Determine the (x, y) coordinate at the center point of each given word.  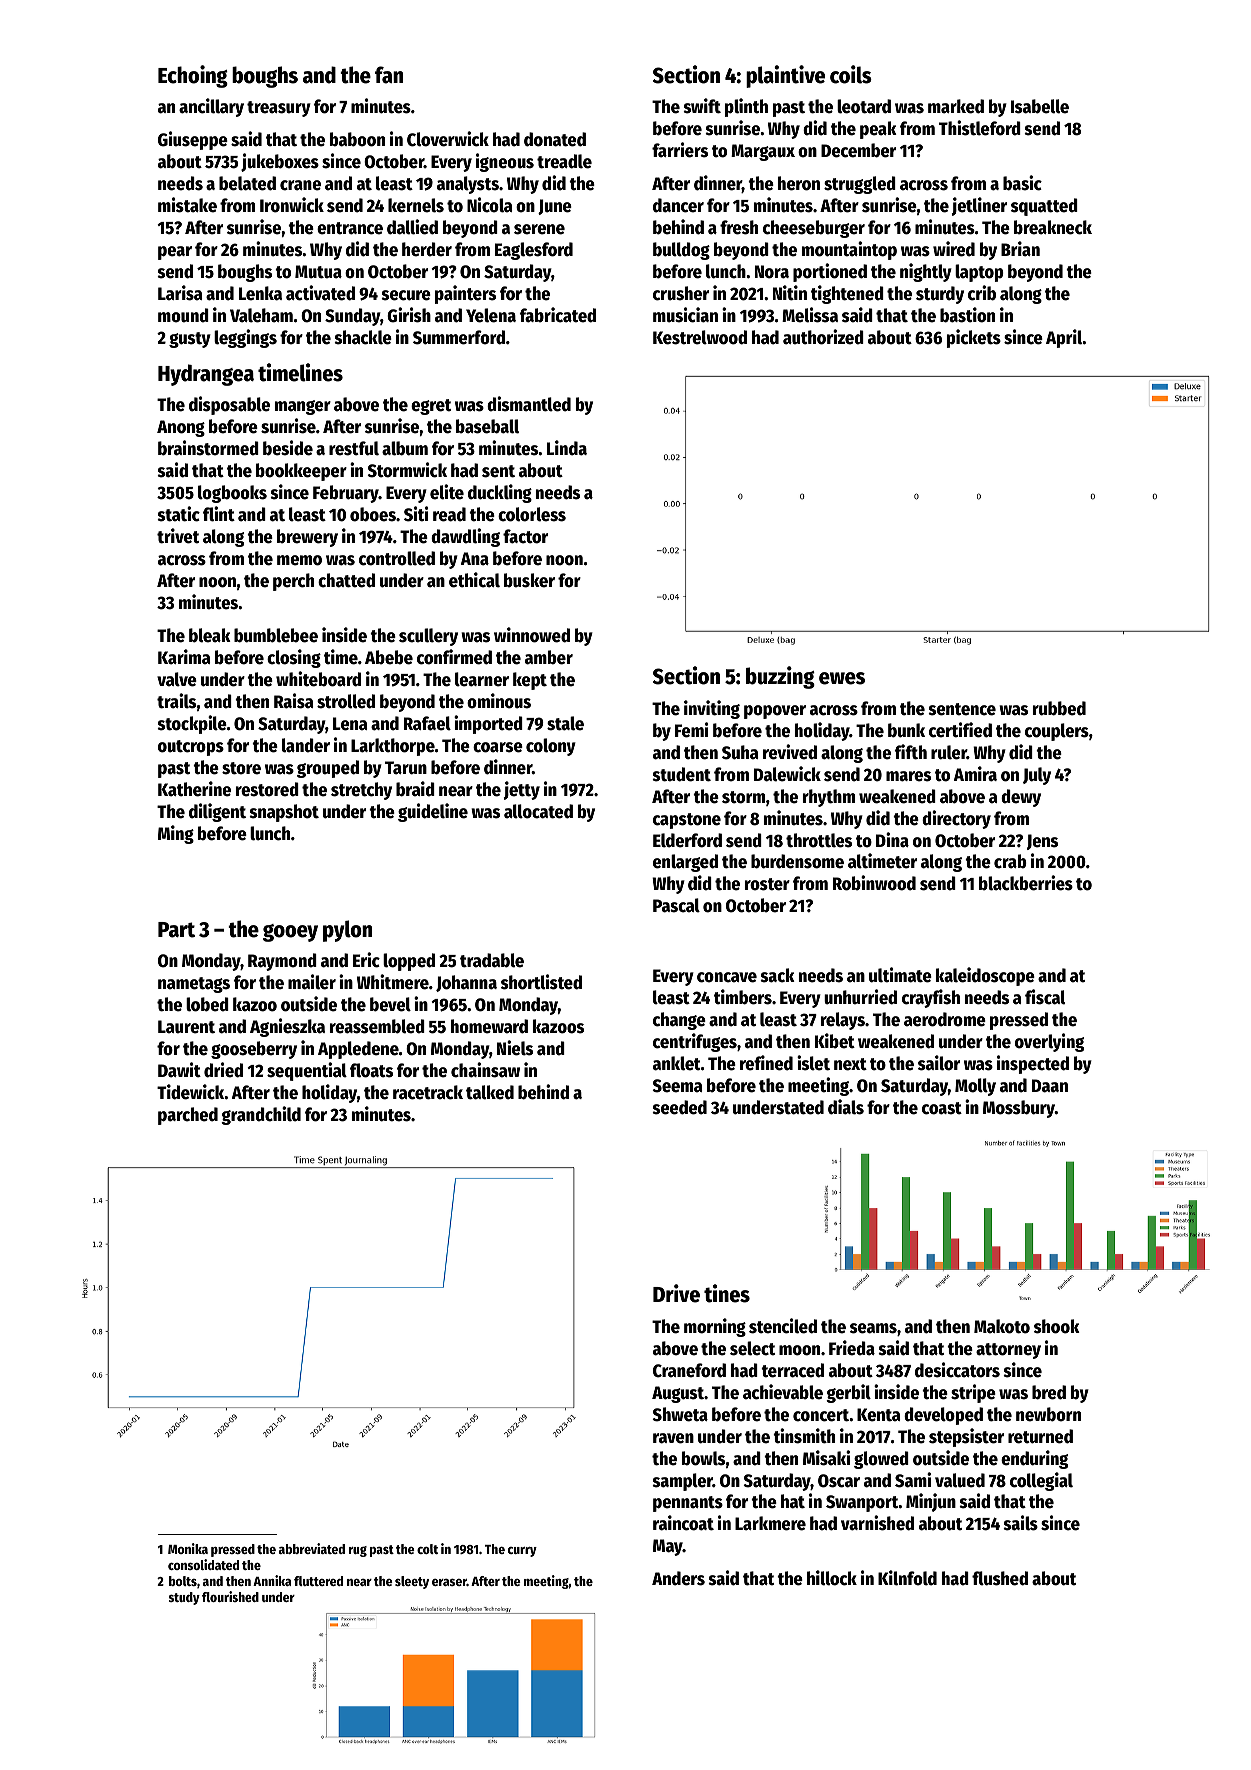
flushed (1000, 1578)
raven (673, 1438)
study (184, 1598)
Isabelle (1040, 106)
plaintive (785, 76)
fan (389, 75)
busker (529, 580)
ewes (842, 678)
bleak (210, 635)
